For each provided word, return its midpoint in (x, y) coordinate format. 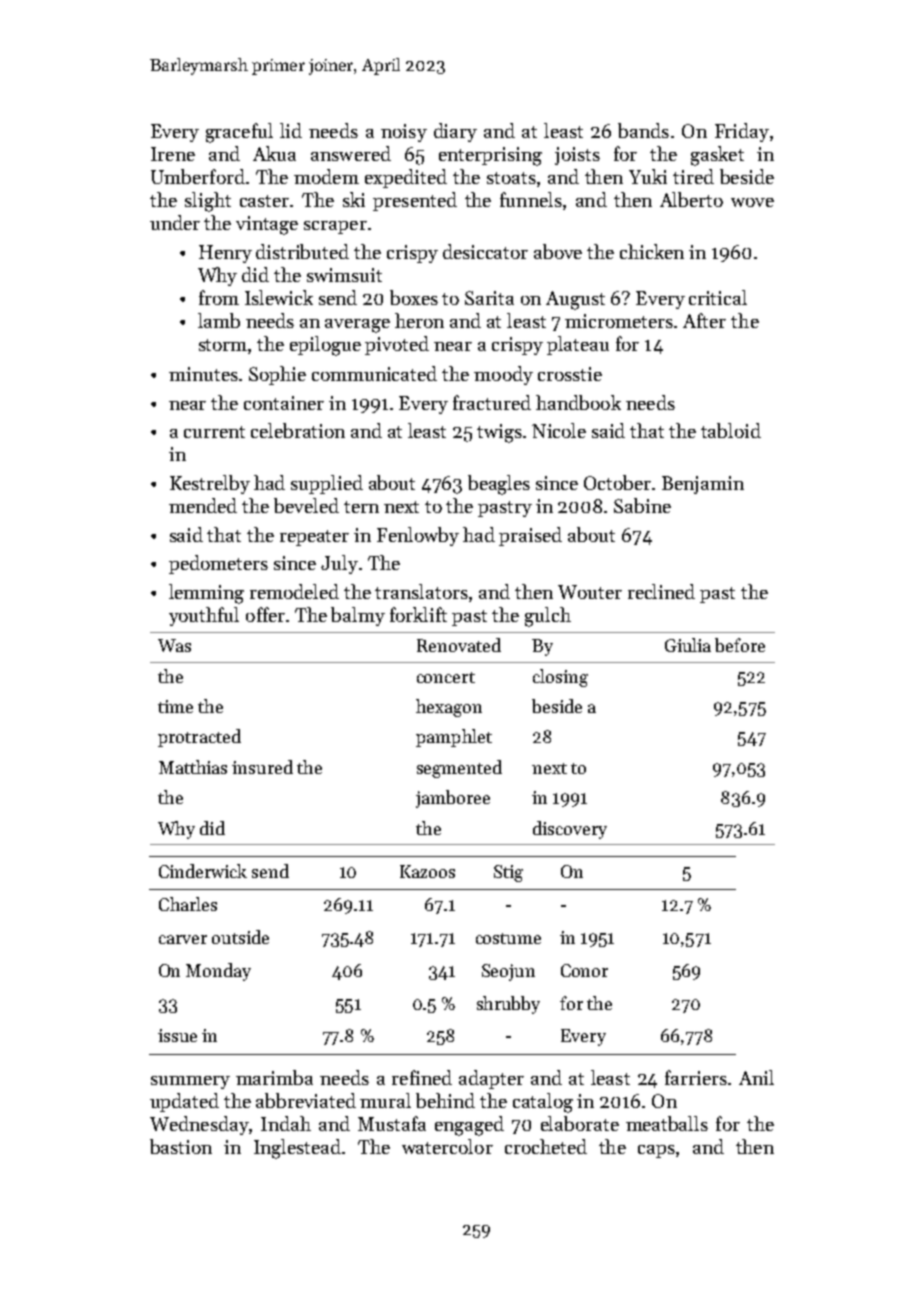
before (740, 645)
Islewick (279, 297)
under (175, 222)
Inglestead (297, 1149)
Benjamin (703, 485)
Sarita (489, 298)
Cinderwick (203, 871)
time (175, 706)
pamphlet (454, 738)
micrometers (620, 321)
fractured (492, 402)
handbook (578, 402)
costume (508, 938)
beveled (306, 505)
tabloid (731, 430)
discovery (570, 830)
